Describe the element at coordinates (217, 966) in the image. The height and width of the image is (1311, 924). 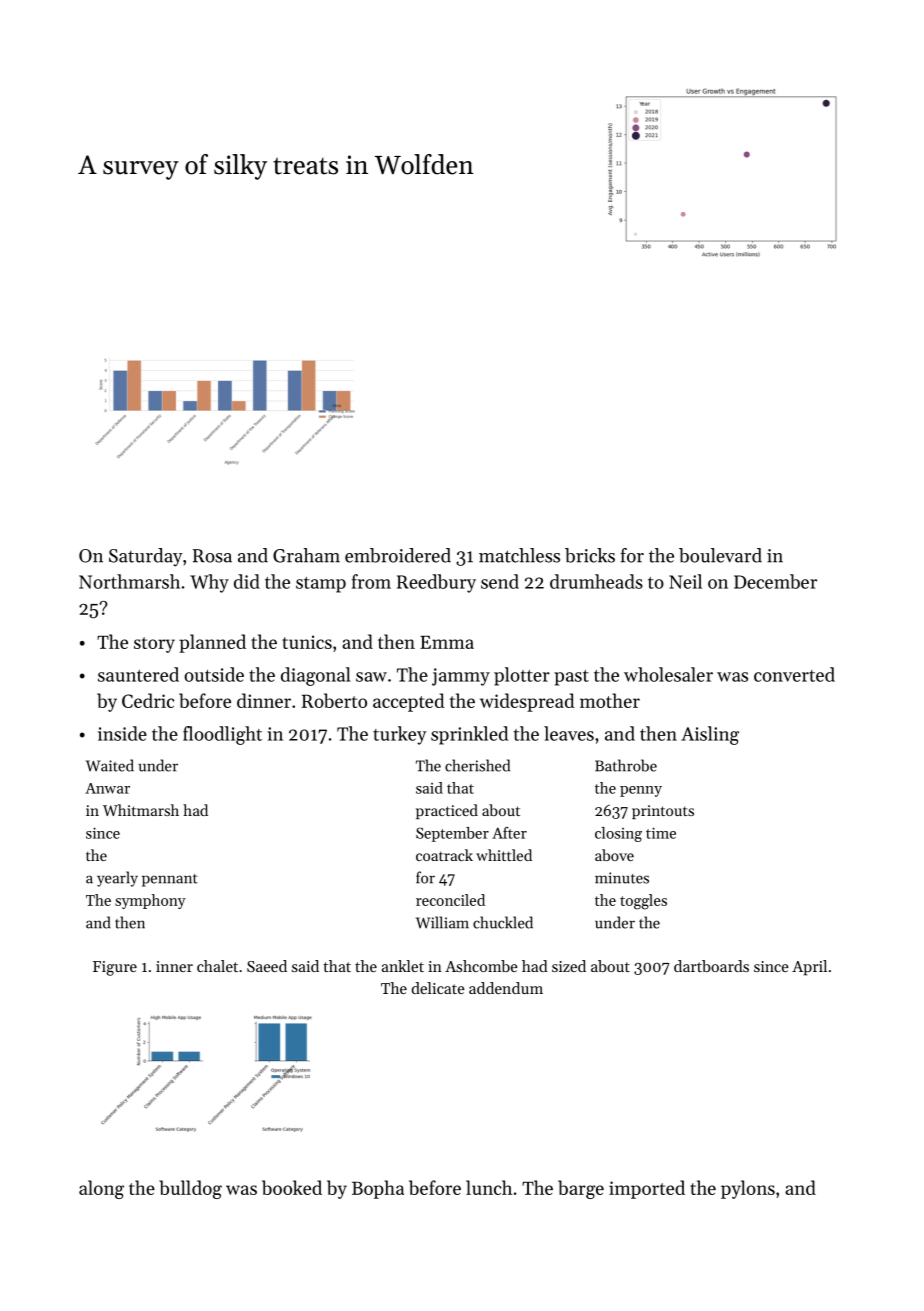
I see `chalet` at that location.
